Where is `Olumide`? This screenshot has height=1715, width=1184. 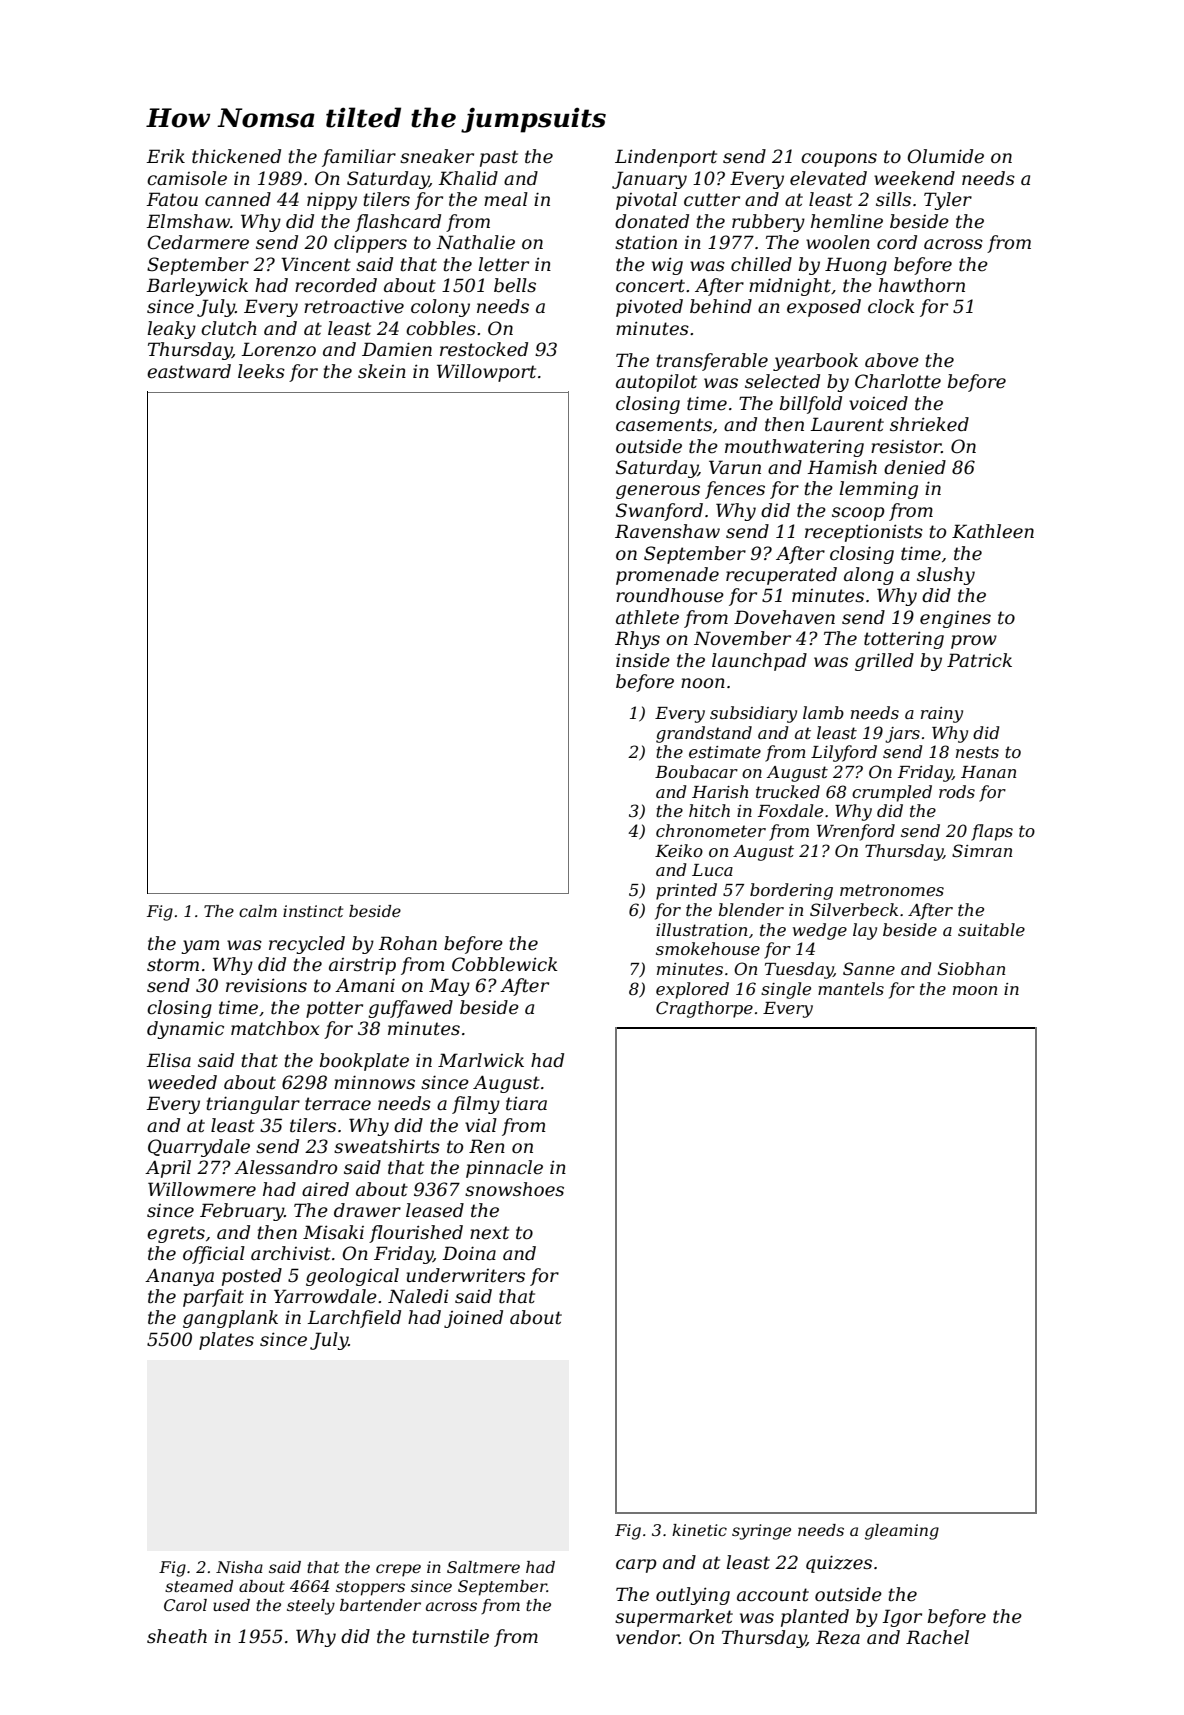
Olumide is located at coordinates (946, 156).
